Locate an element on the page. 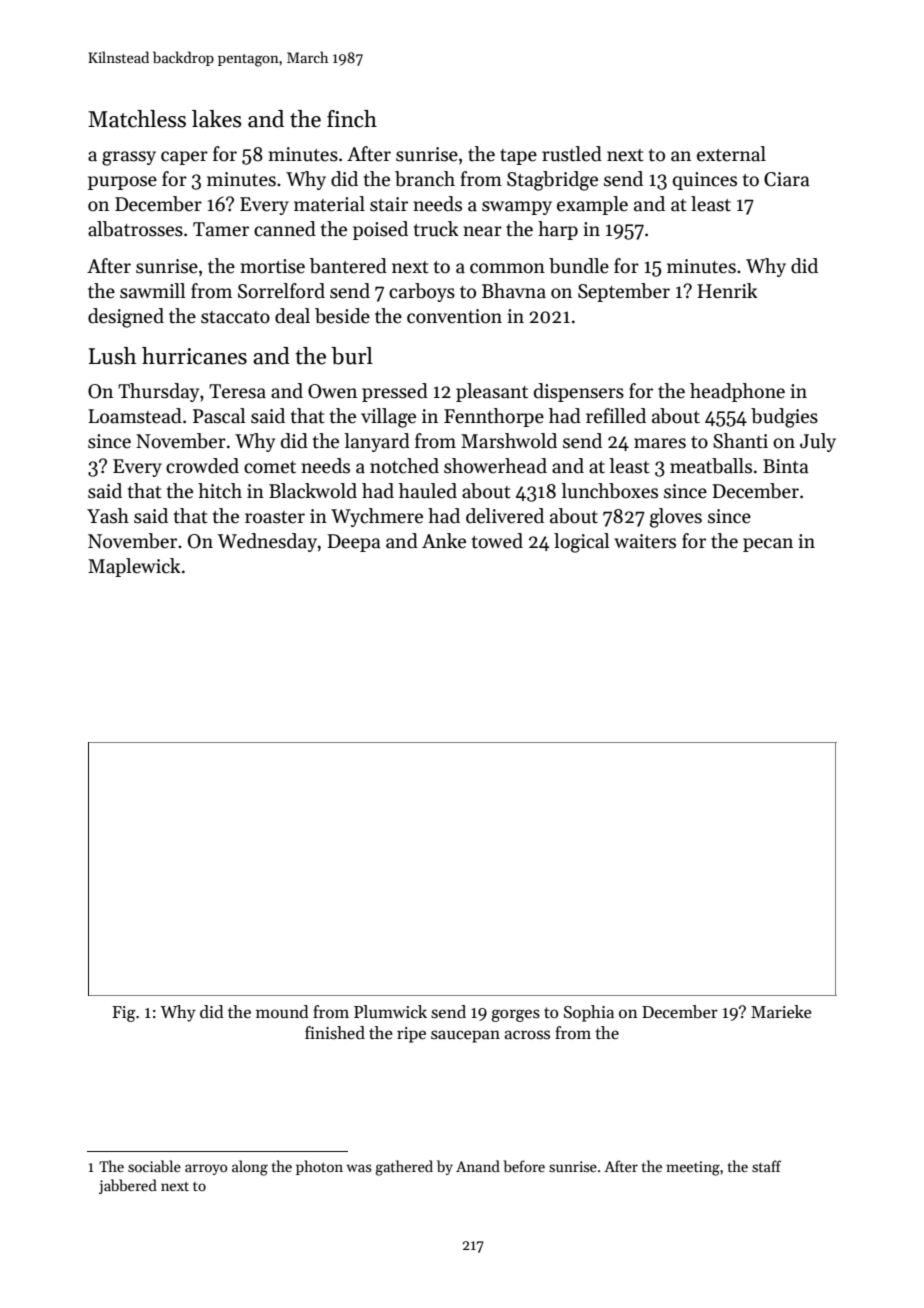 This image has width=924, height=1308. jabbered is located at coordinates (128, 1186).
